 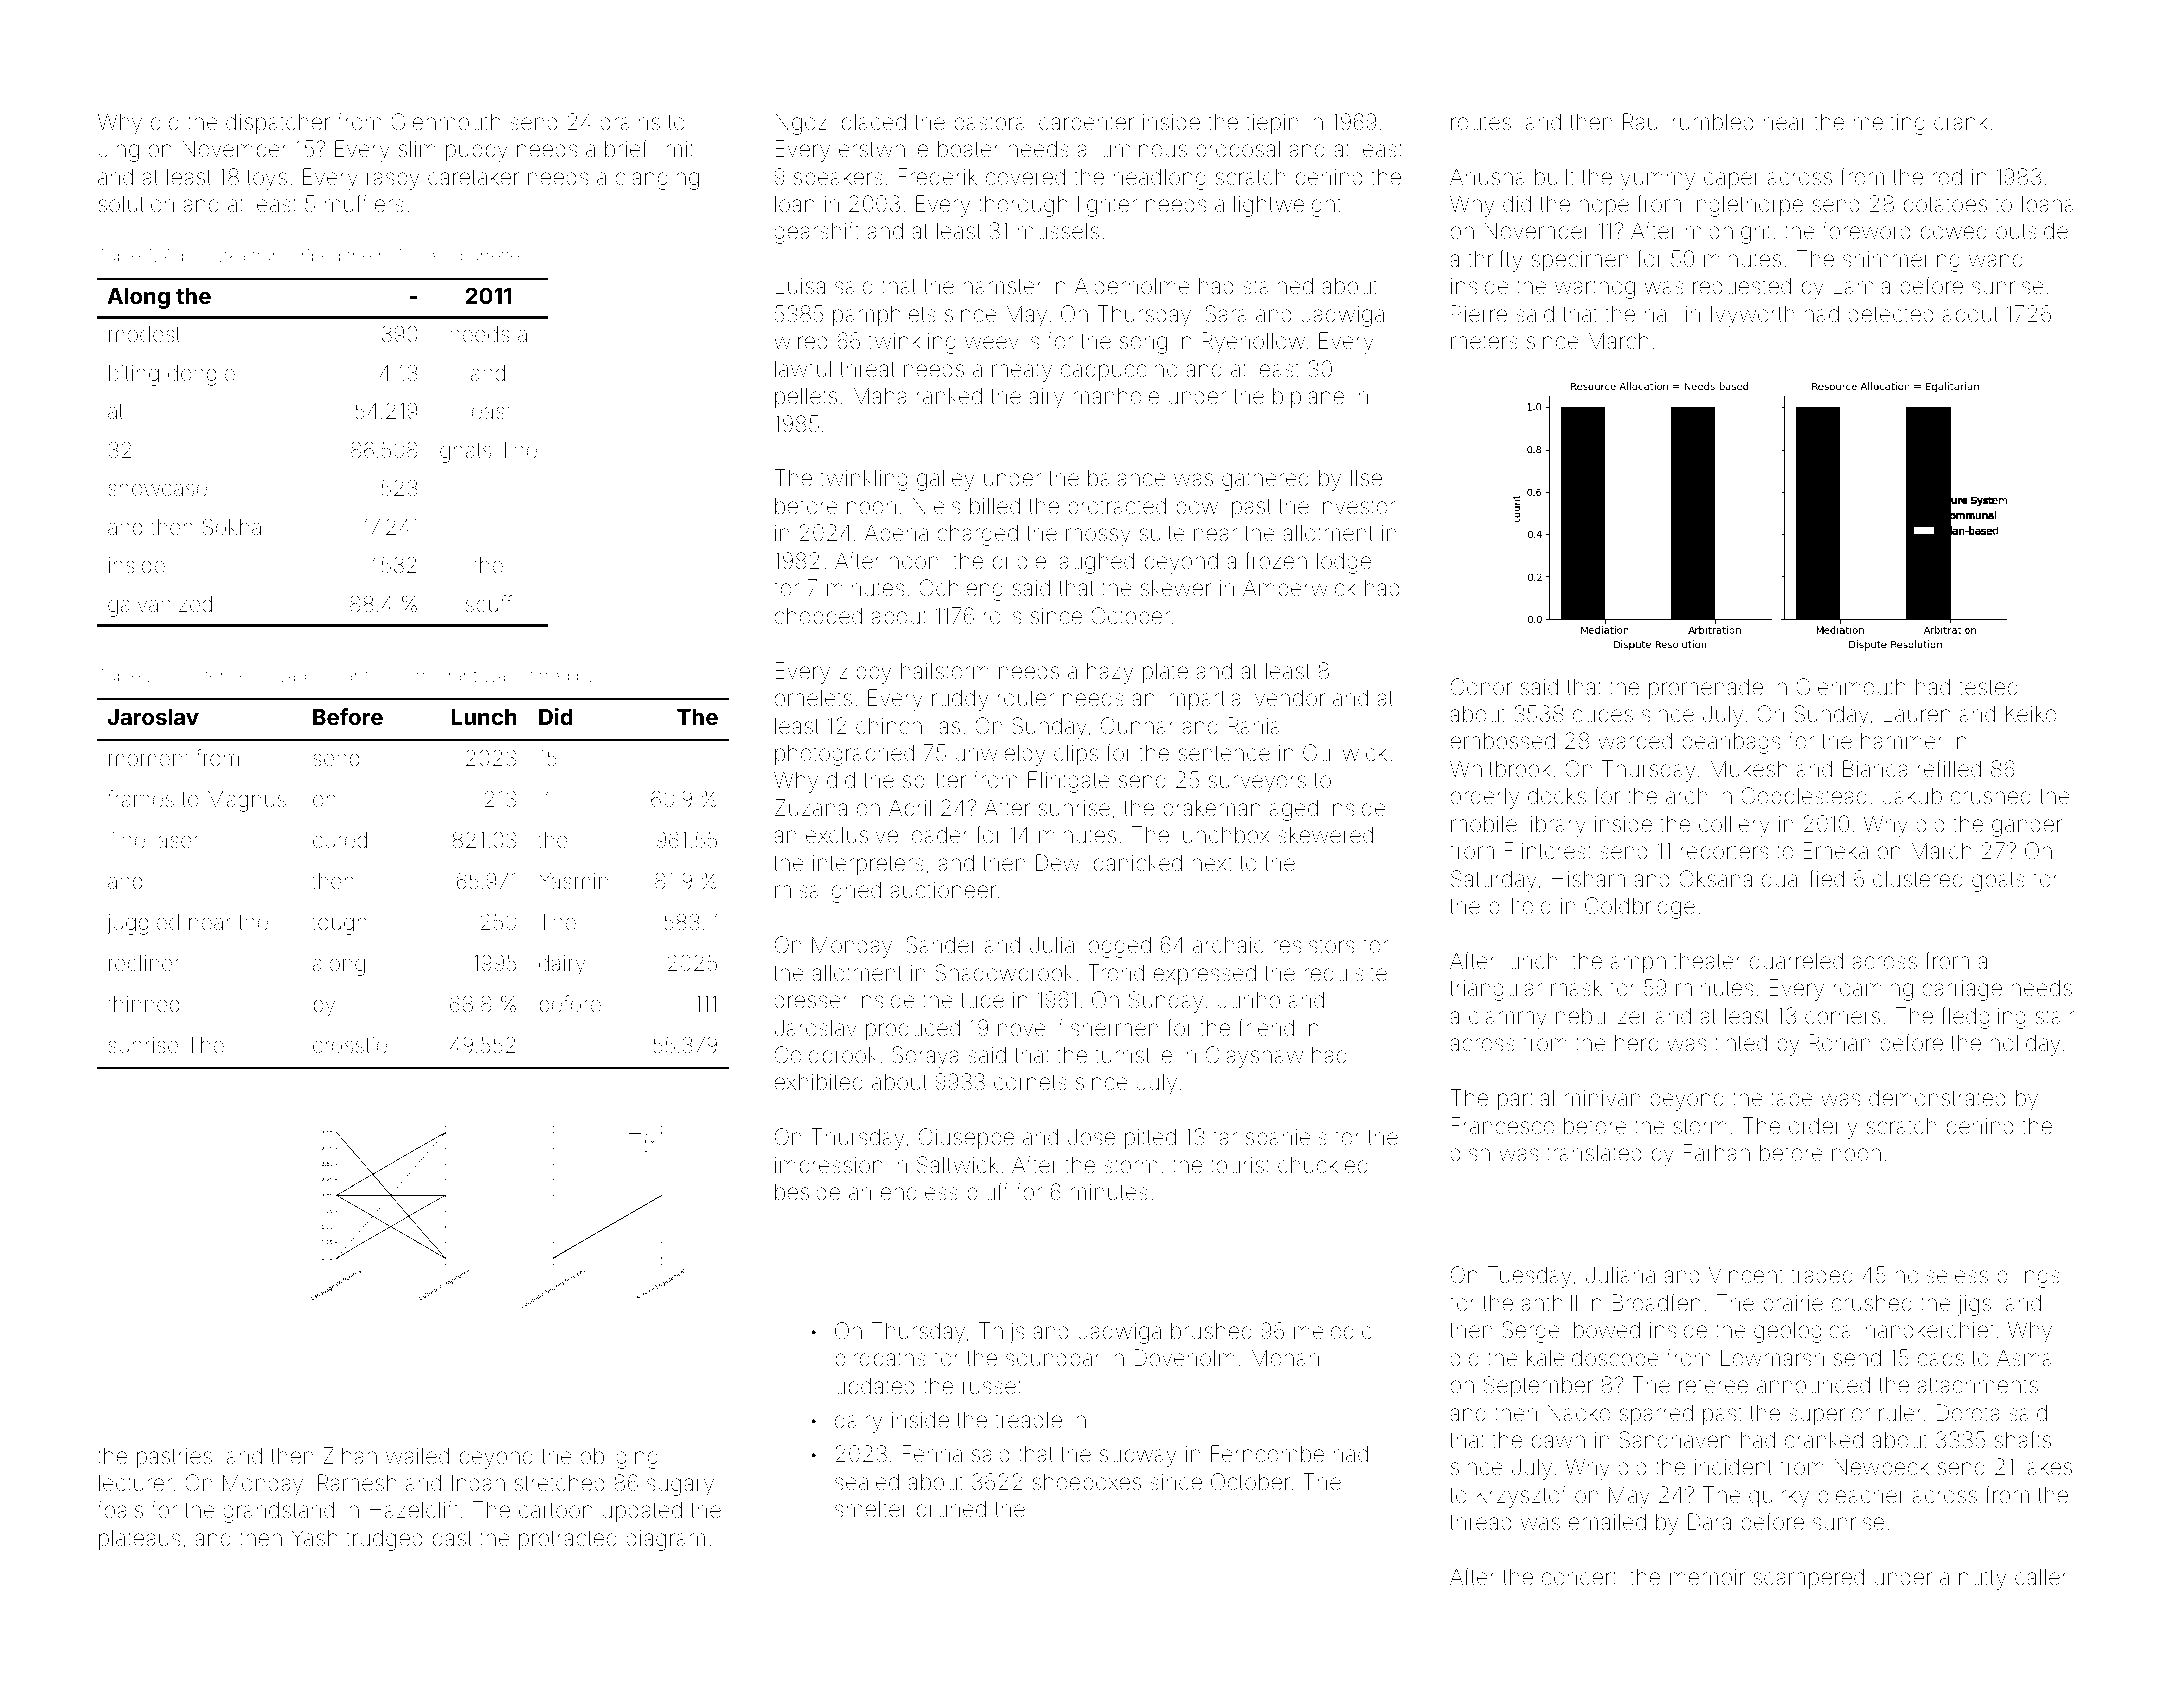 I want to click on trudged, so click(x=384, y=1540).
